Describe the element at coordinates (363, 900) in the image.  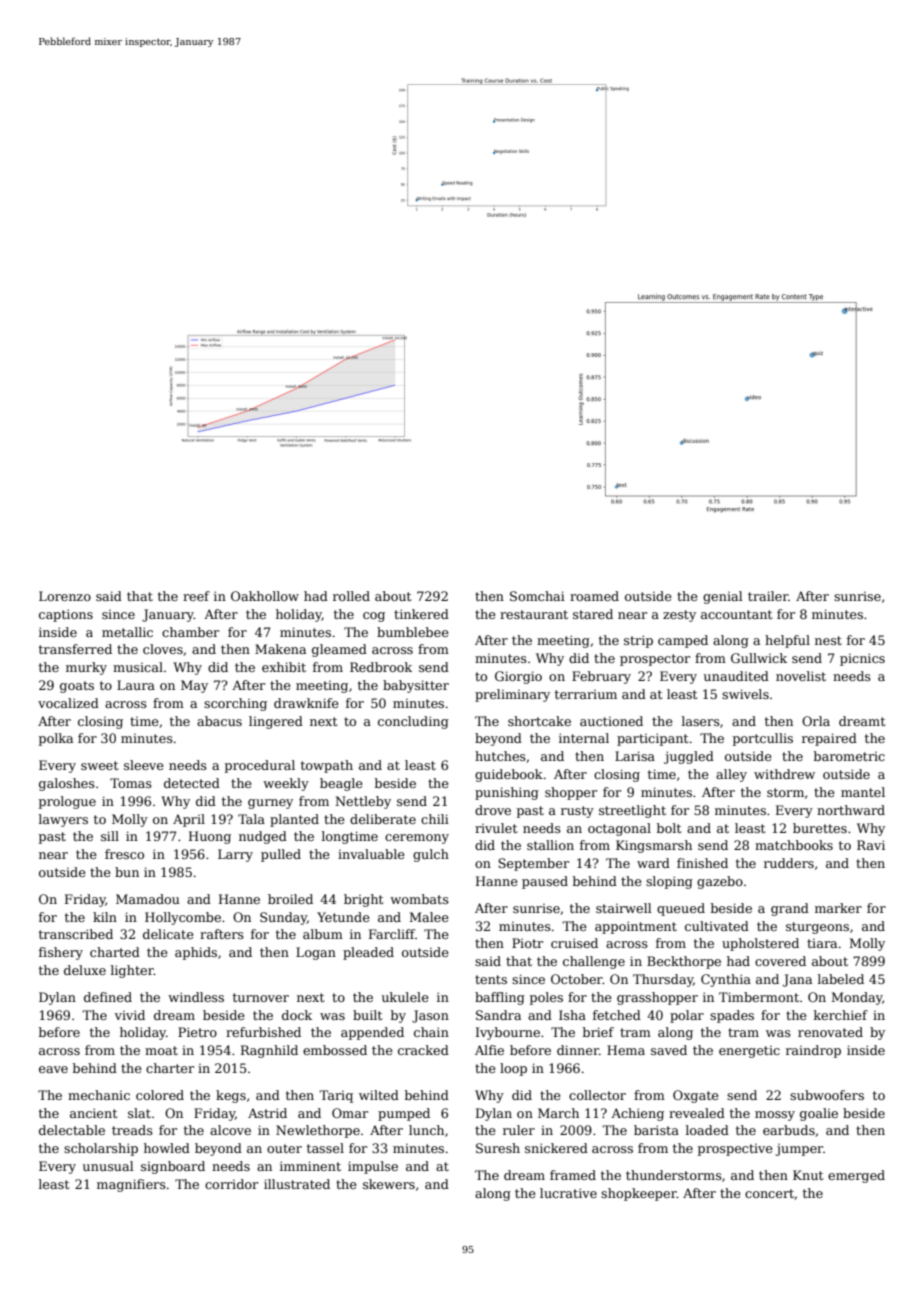
I see `bright` at that location.
